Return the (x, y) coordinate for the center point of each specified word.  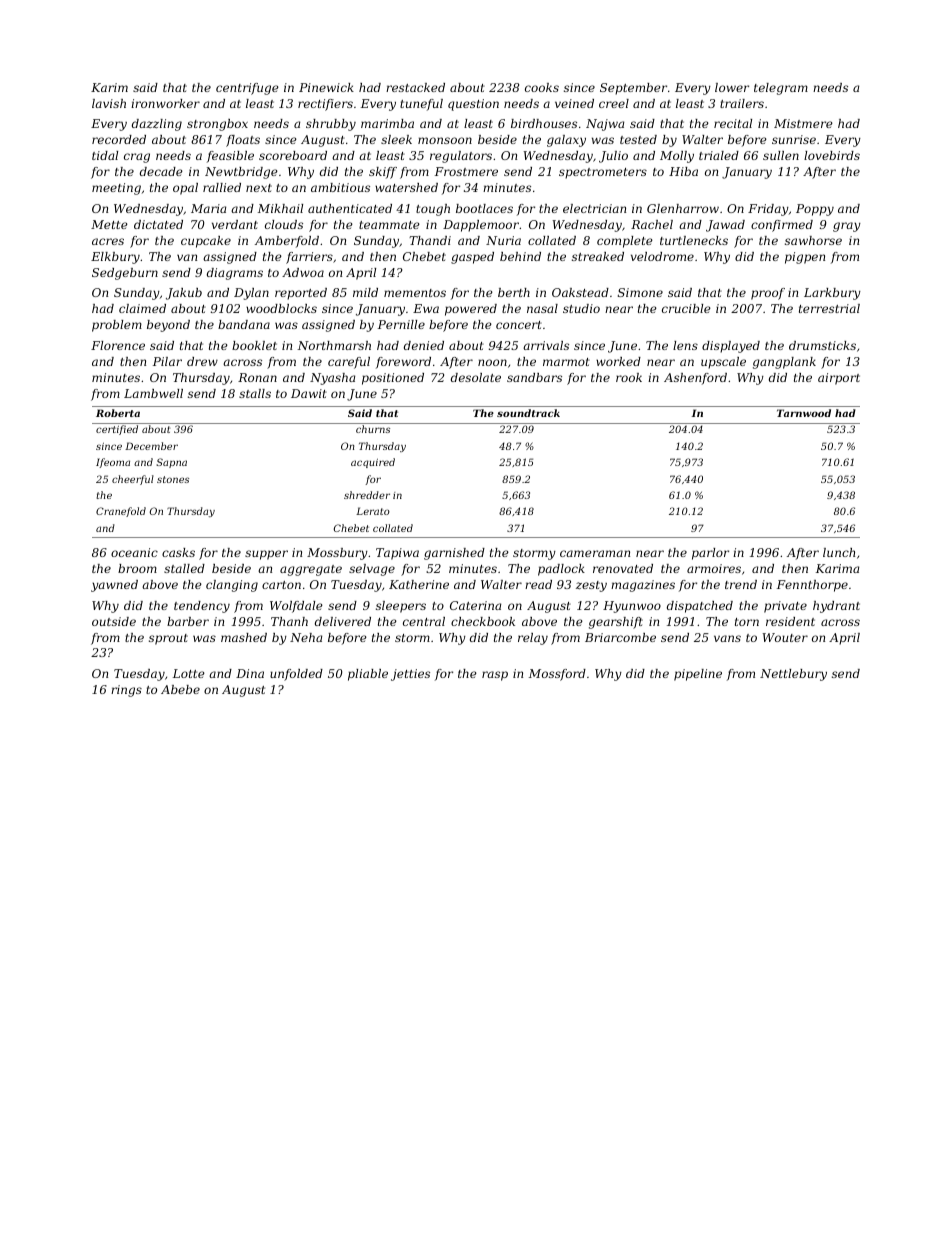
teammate (389, 225)
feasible (230, 157)
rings (126, 691)
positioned (393, 379)
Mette (109, 224)
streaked (598, 256)
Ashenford (695, 379)
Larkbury (832, 294)
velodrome (662, 256)
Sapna (171, 463)
